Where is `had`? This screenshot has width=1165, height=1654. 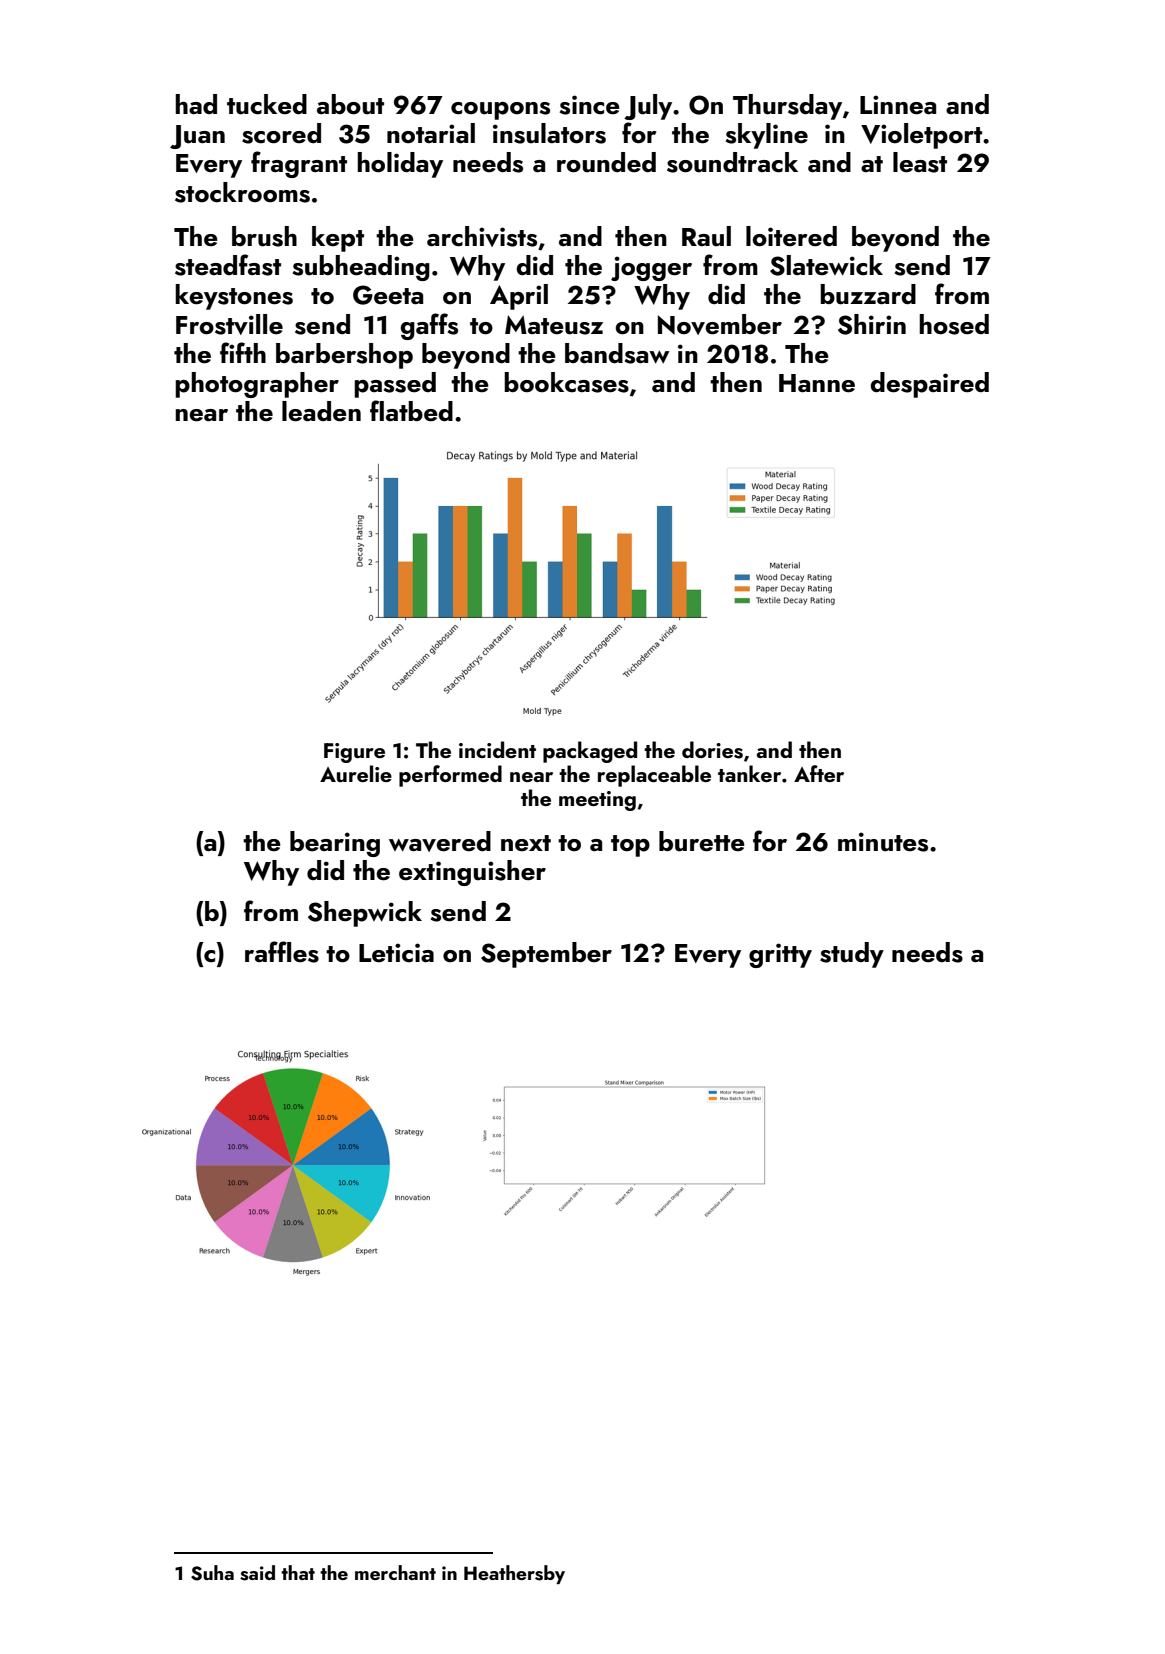 had is located at coordinates (196, 104).
